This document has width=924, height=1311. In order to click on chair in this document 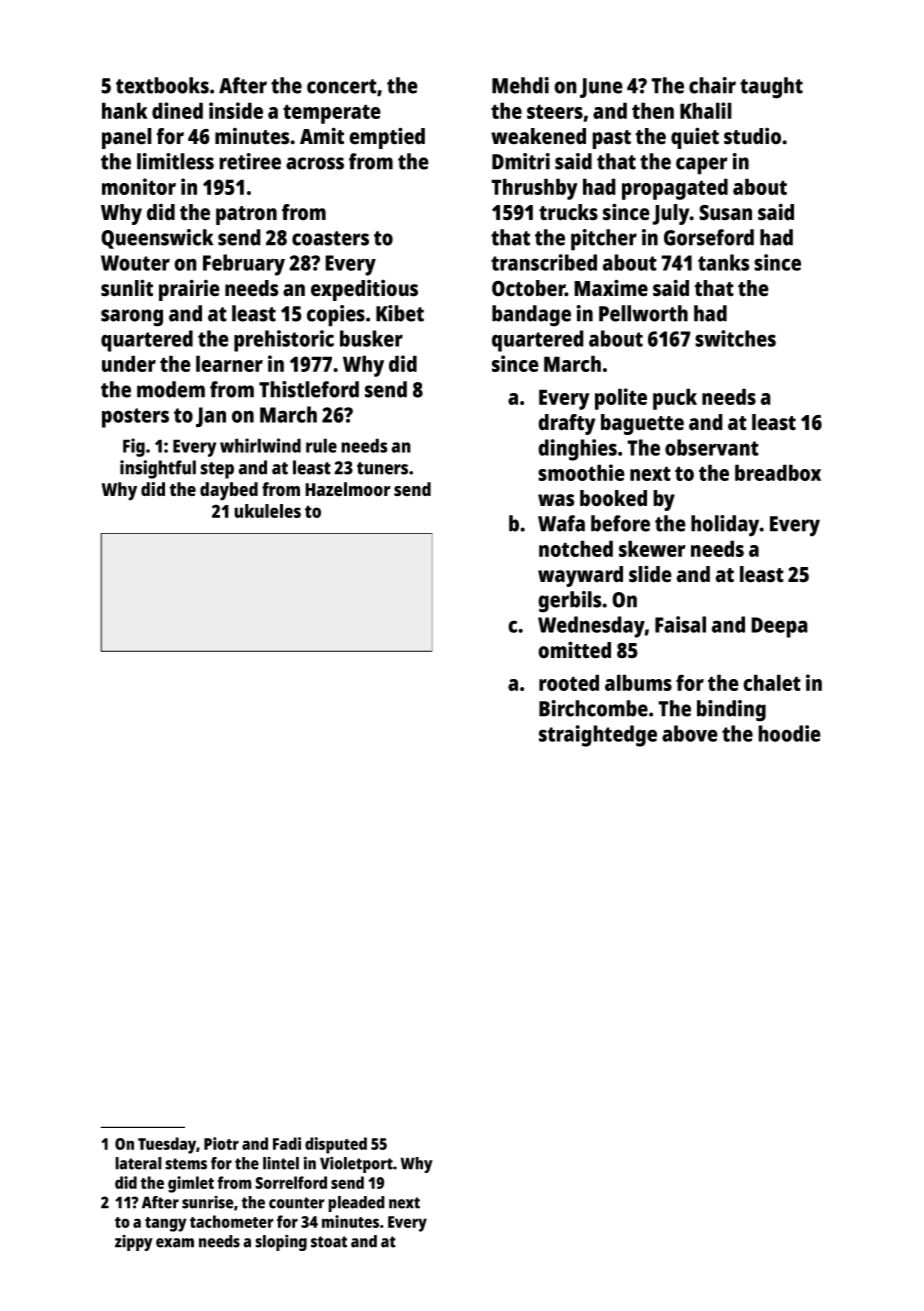, I will do `click(712, 85)`.
